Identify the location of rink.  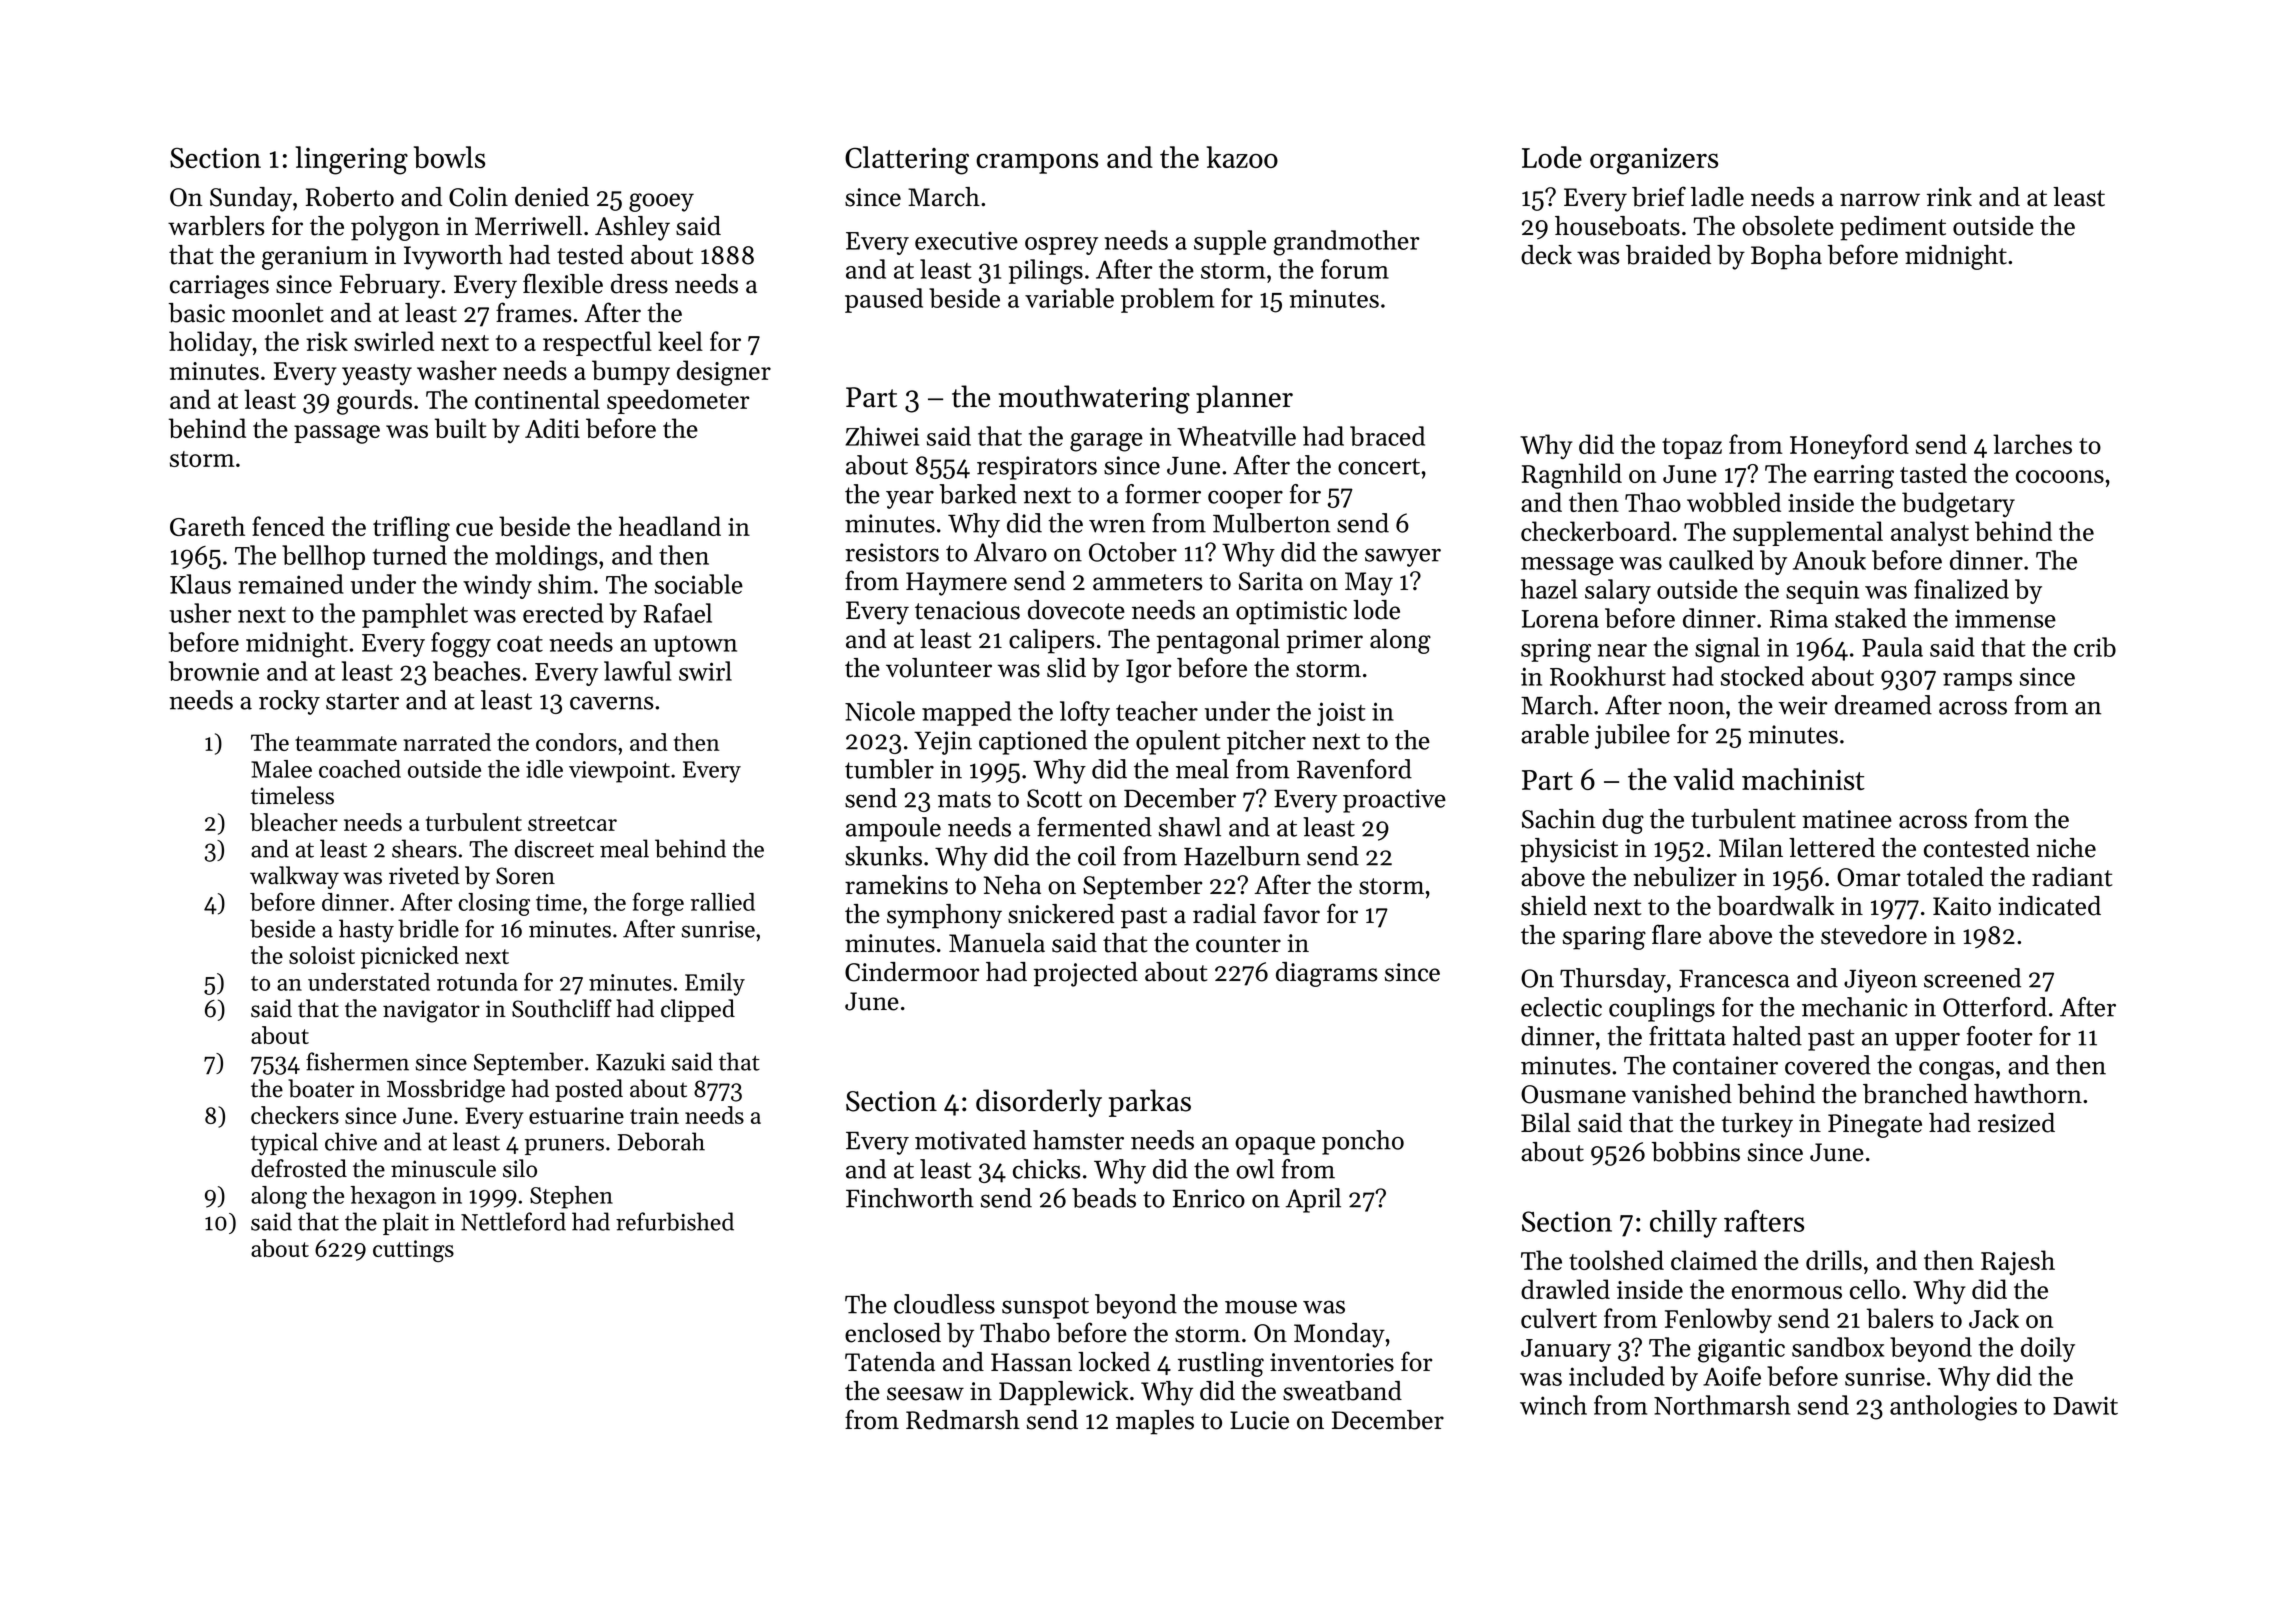
(1949, 196).
